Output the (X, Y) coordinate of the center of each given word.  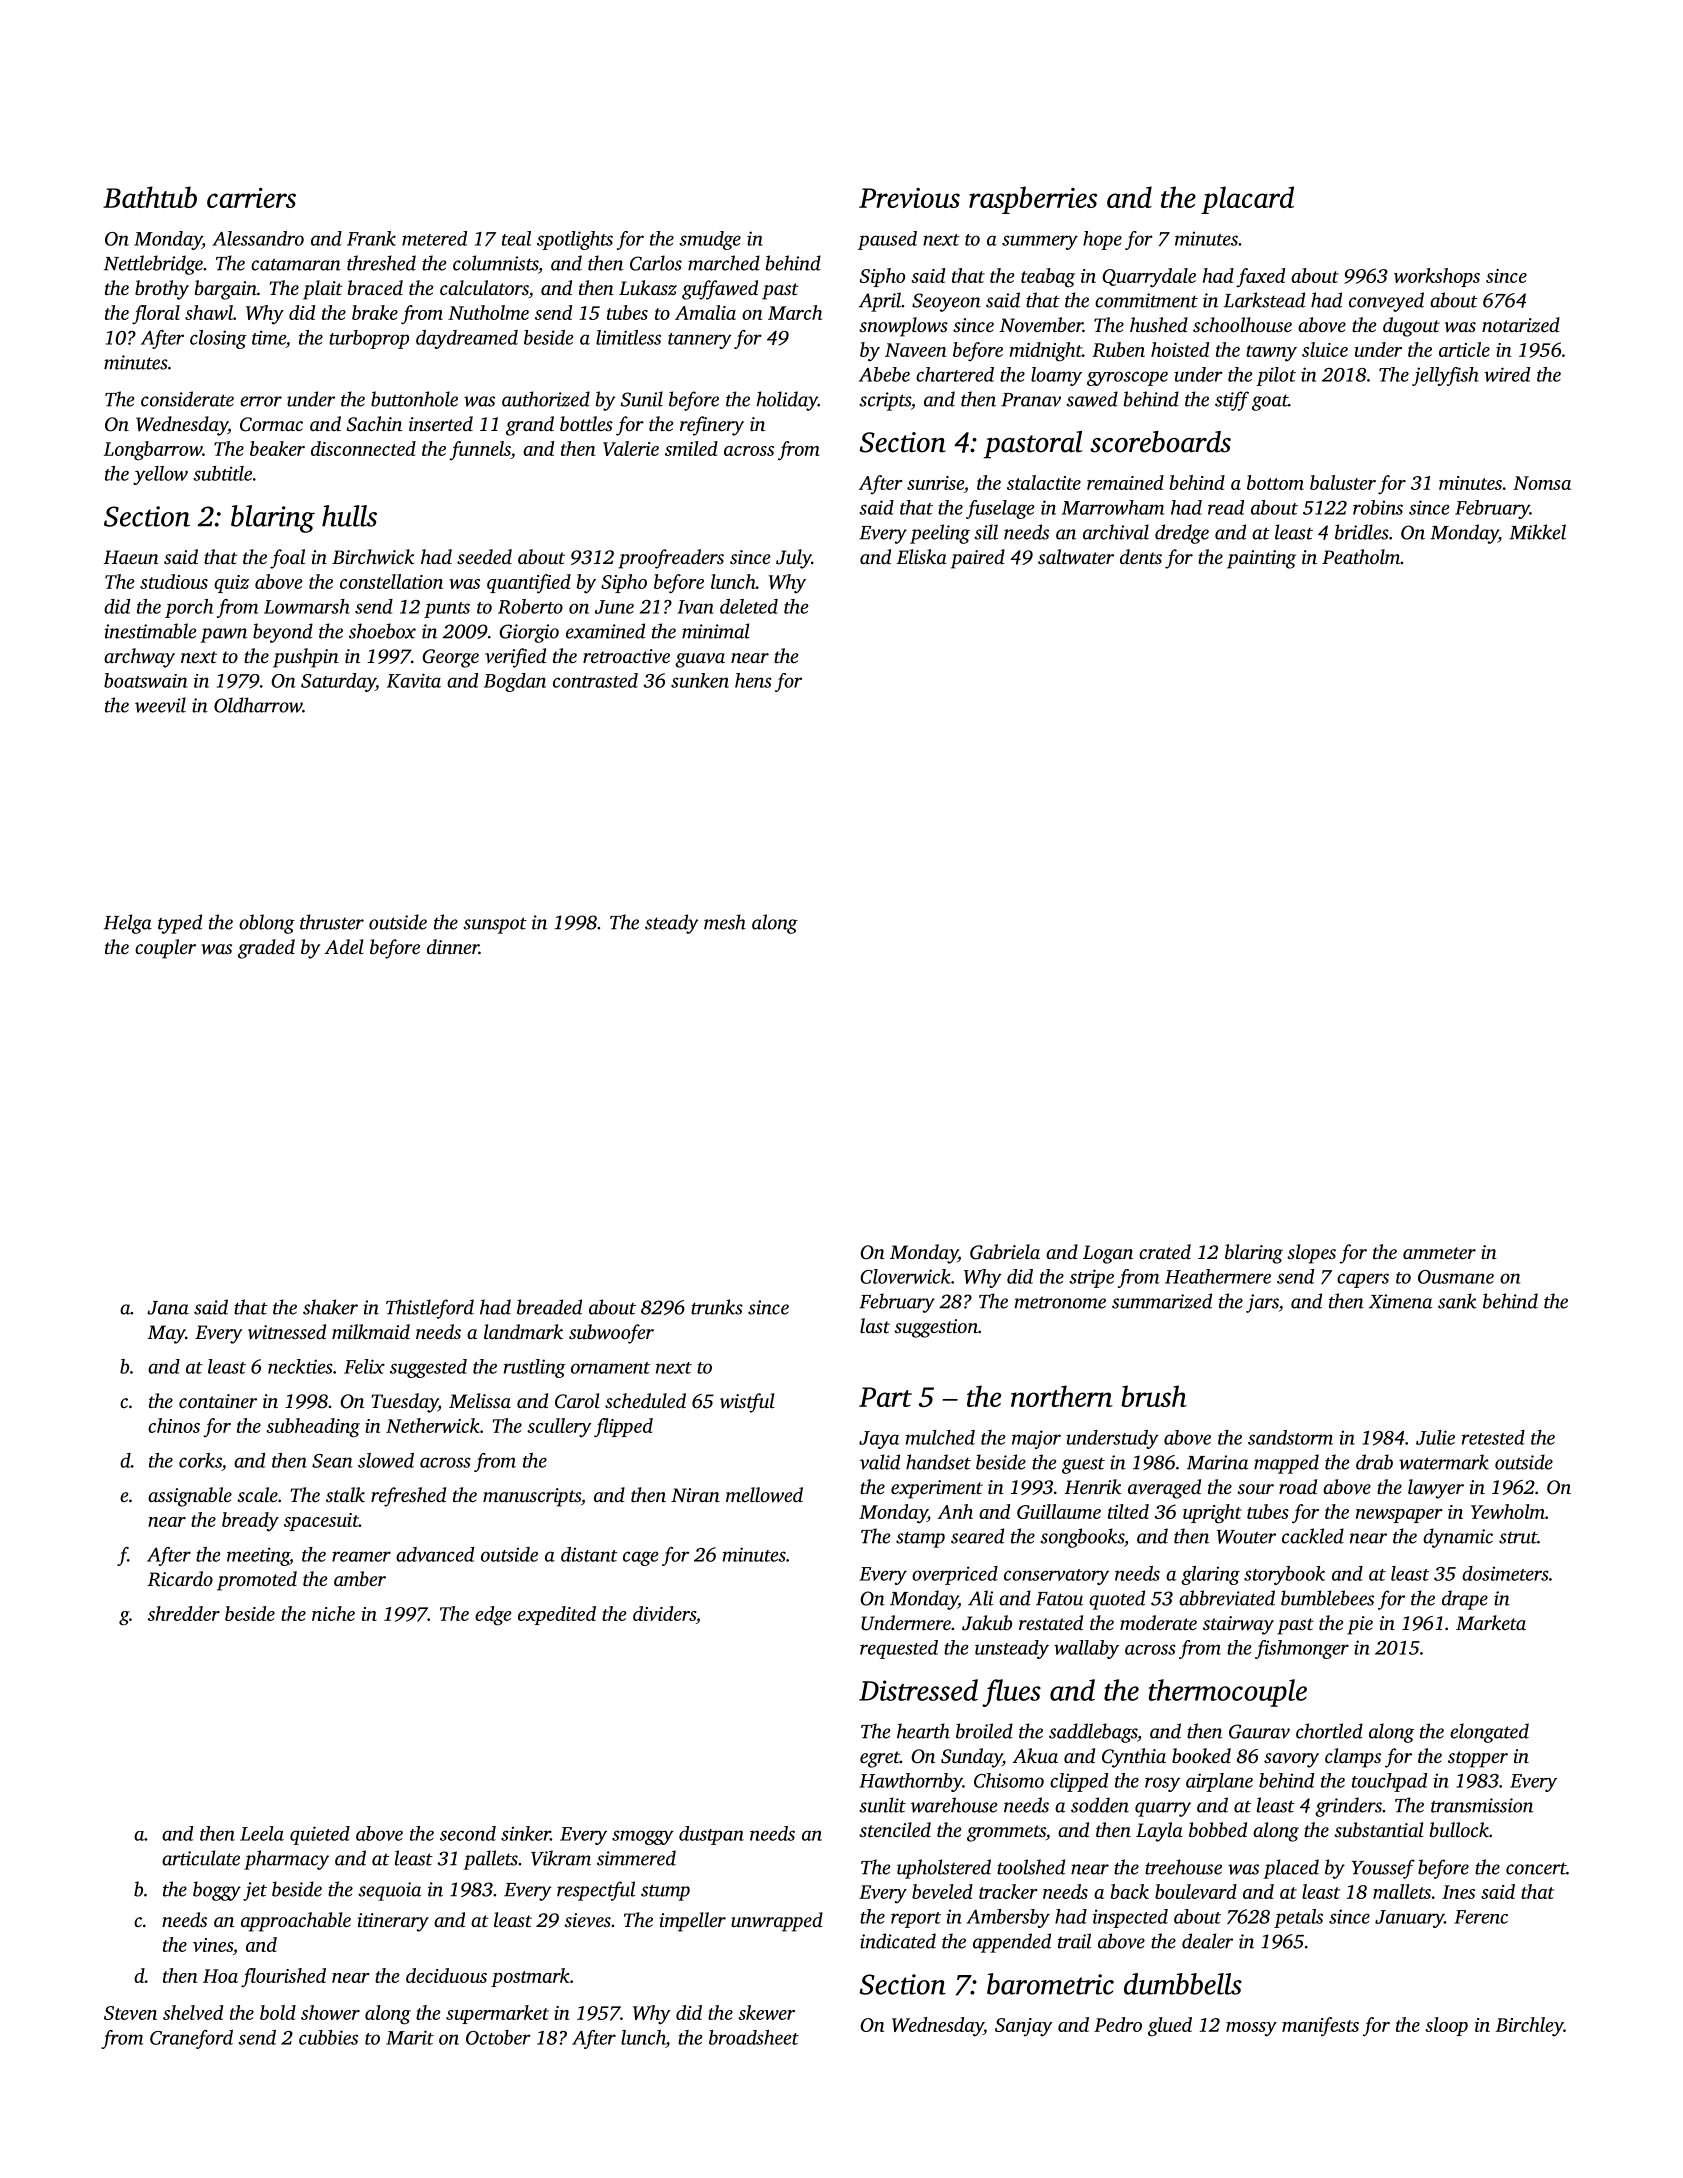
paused (887, 240)
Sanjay (1024, 2027)
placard (1247, 200)
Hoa (220, 1976)
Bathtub (150, 197)
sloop (1446, 2026)
